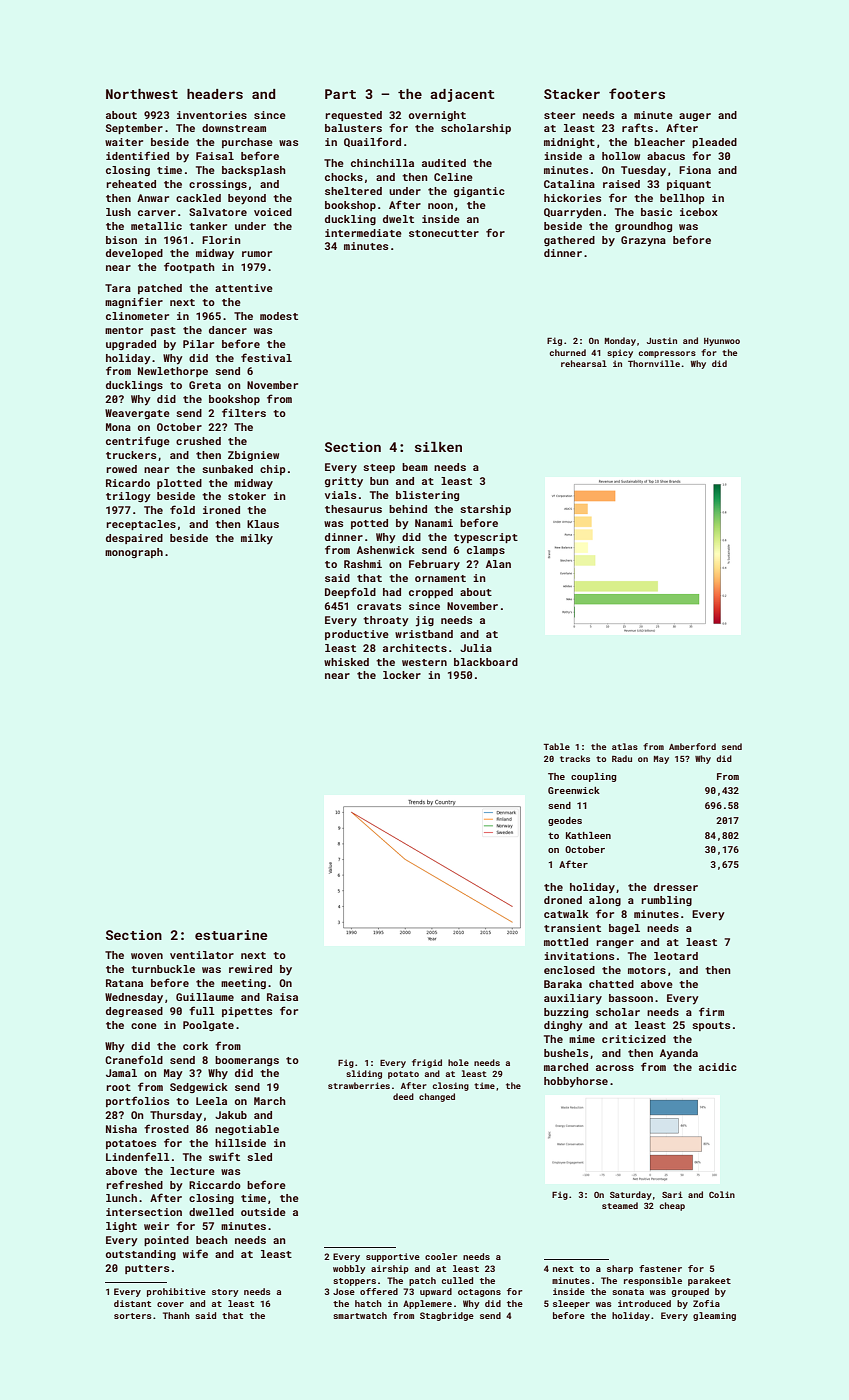 This screenshot has height=1400, width=849. Describe the element at coordinates (566, 1053) in the screenshot. I see `bushels` at that location.
